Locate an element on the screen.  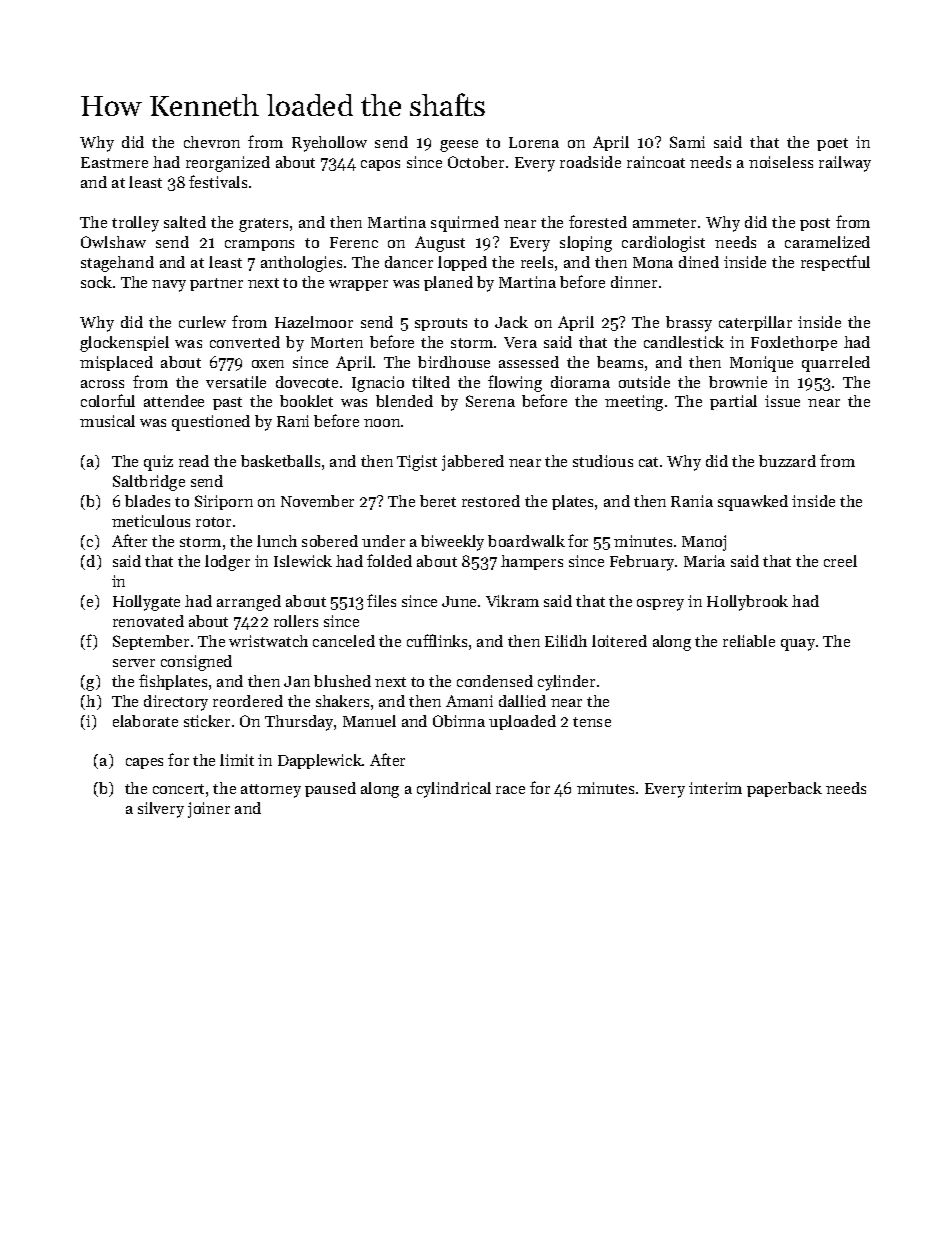
poet is located at coordinates (832, 144).
